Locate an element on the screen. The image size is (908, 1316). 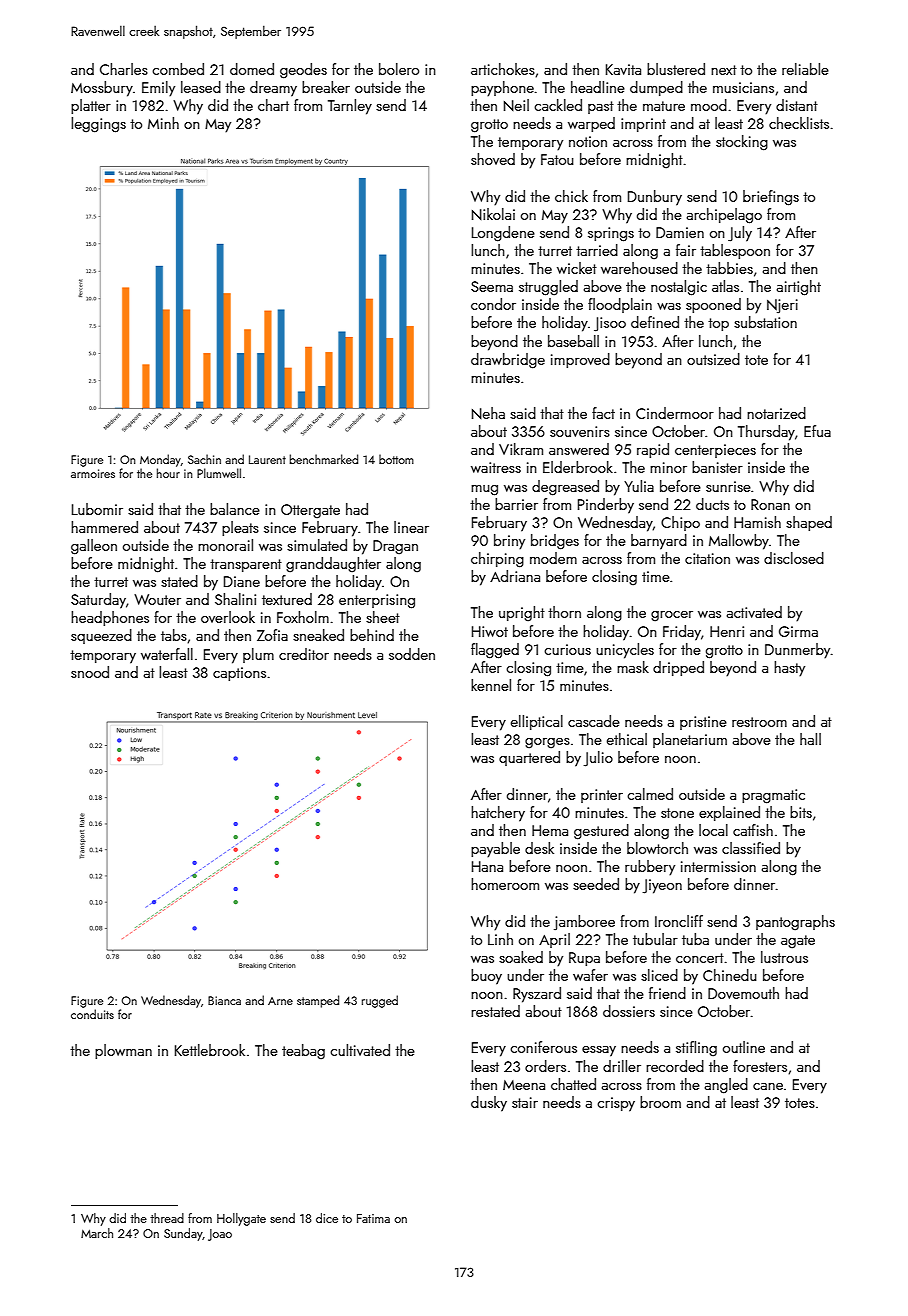
hatchery is located at coordinates (498, 814).
